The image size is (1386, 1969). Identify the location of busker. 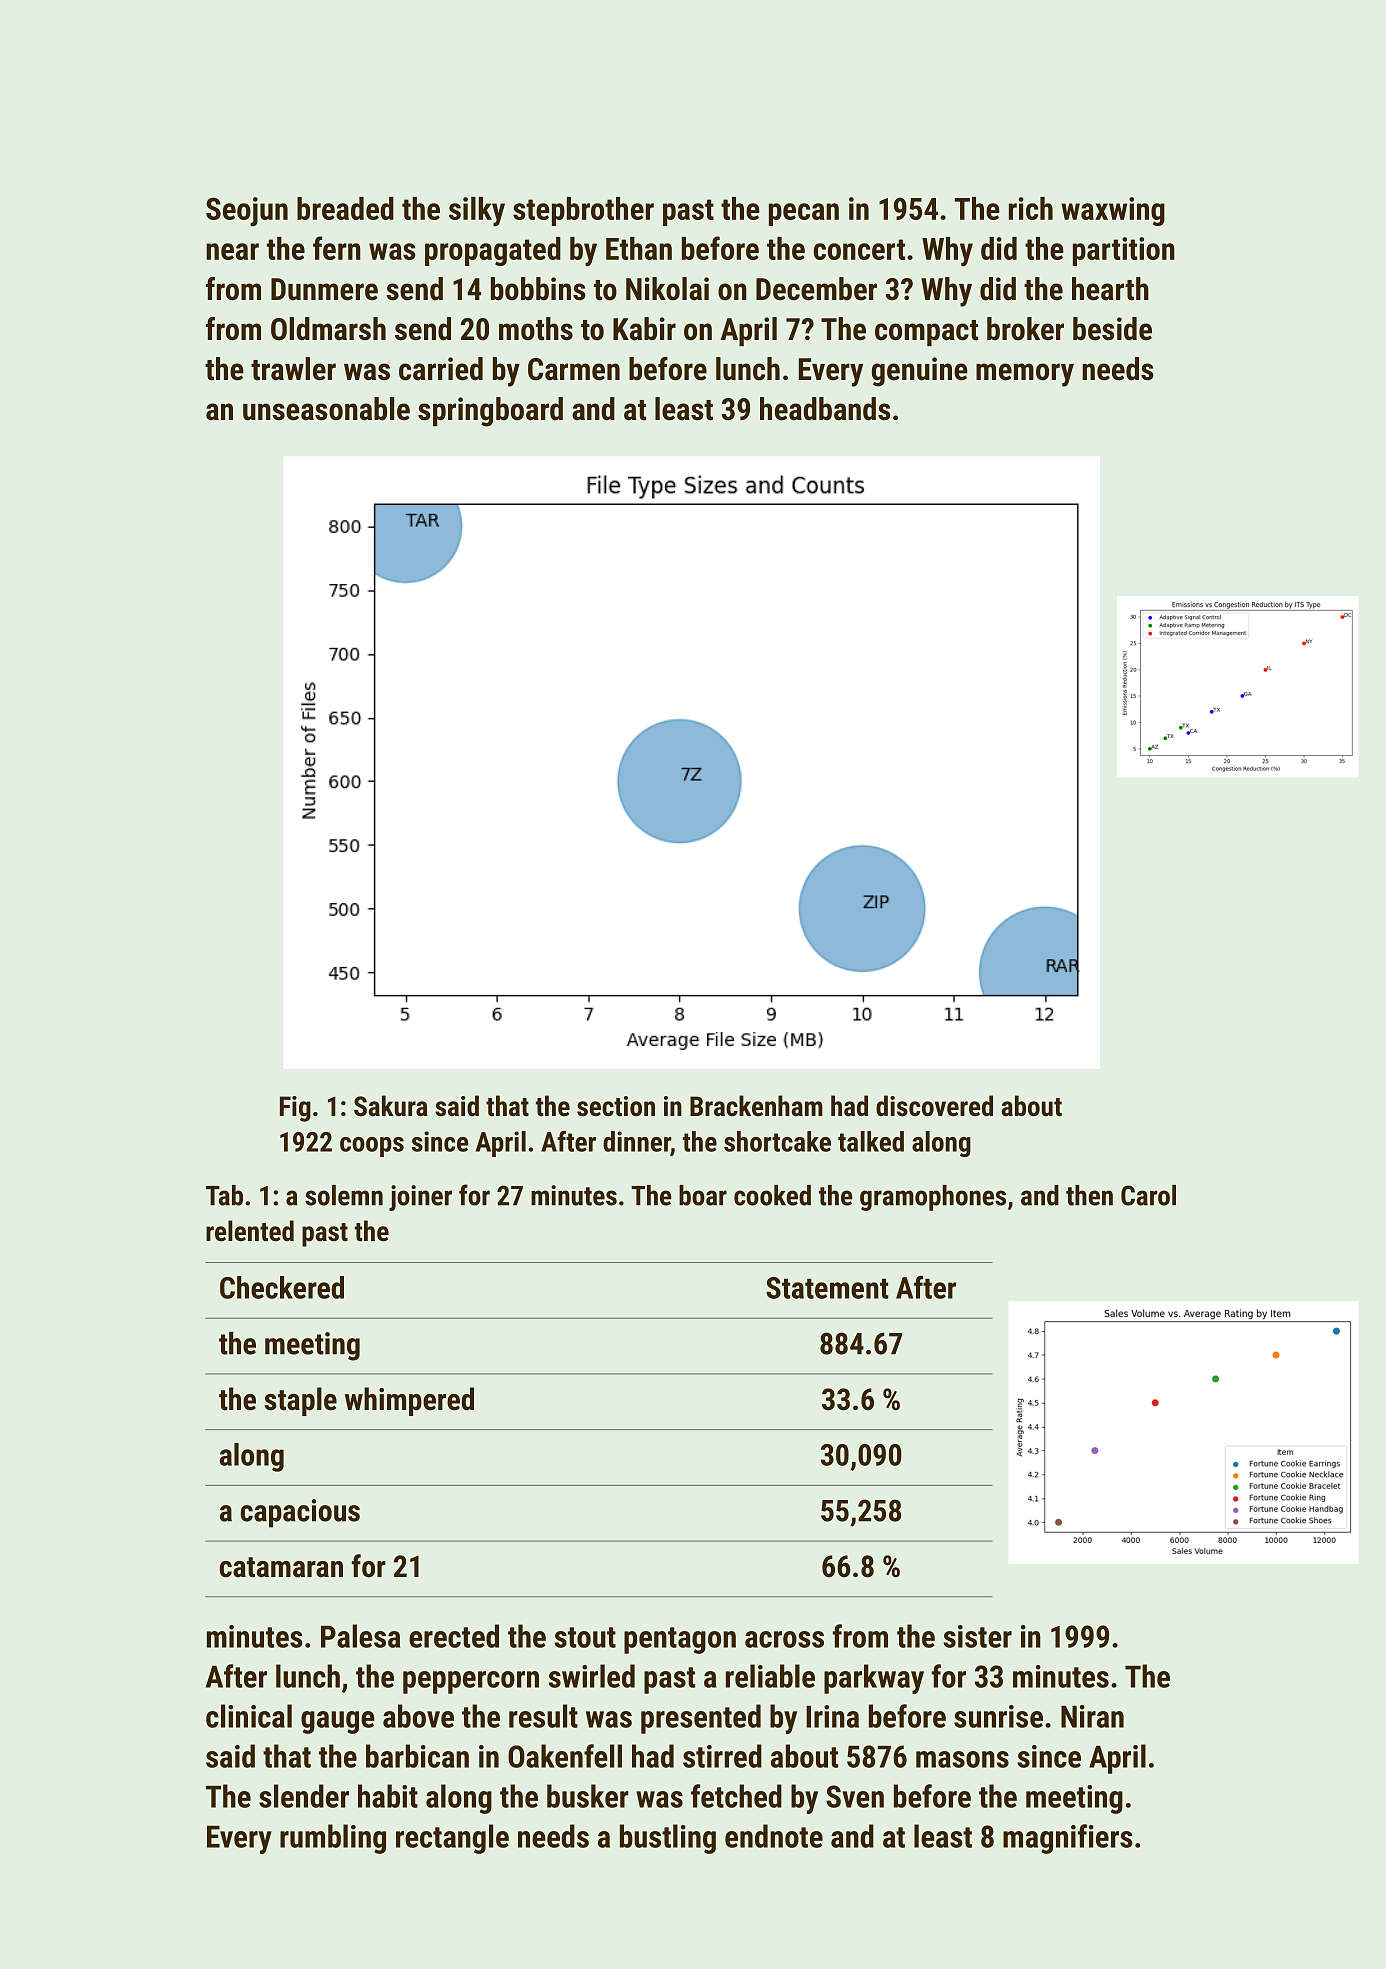
(588, 1796).
